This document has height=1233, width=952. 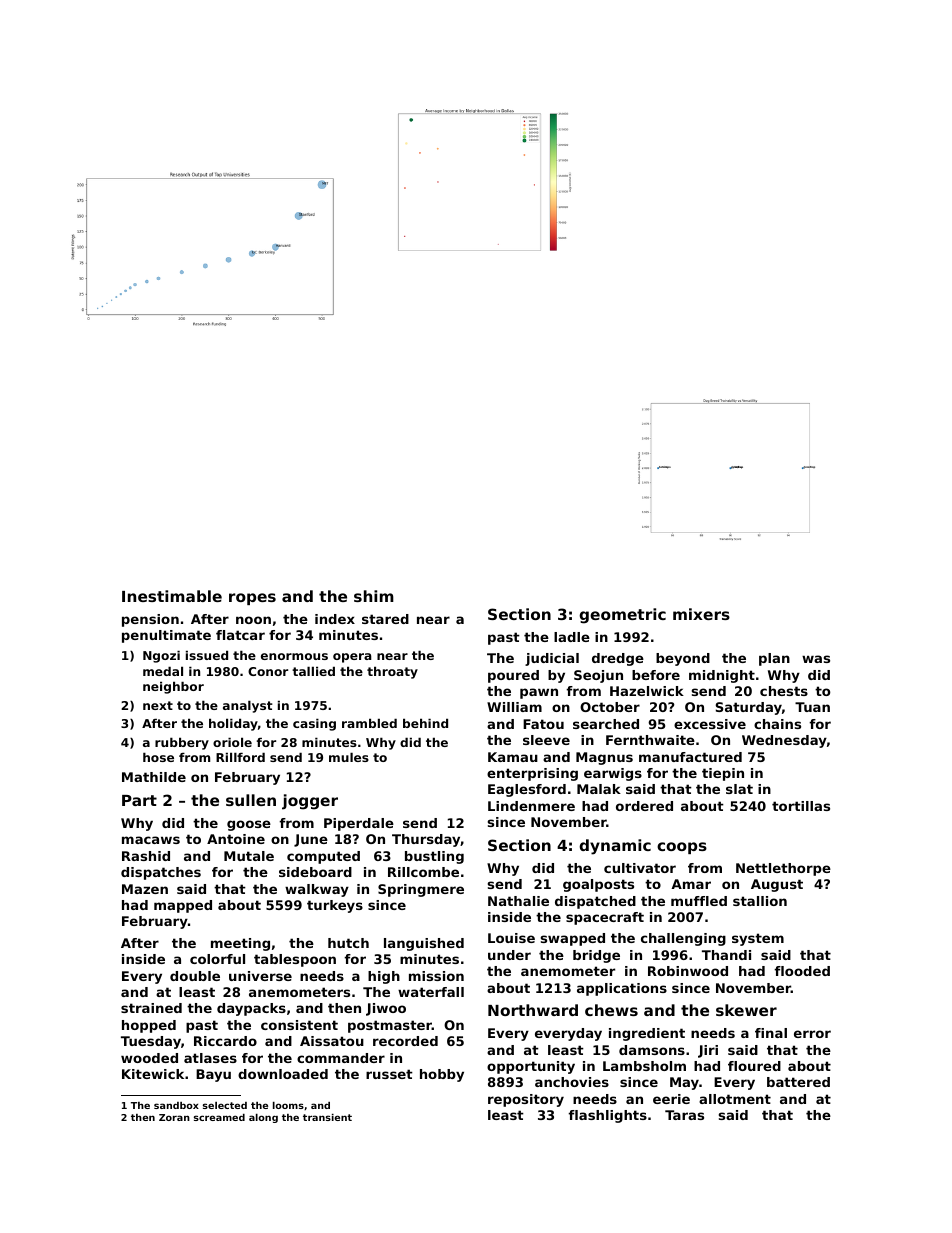 What do you see at coordinates (374, 596) in the document?
I see `shim` at bounding box center [374, 596].
